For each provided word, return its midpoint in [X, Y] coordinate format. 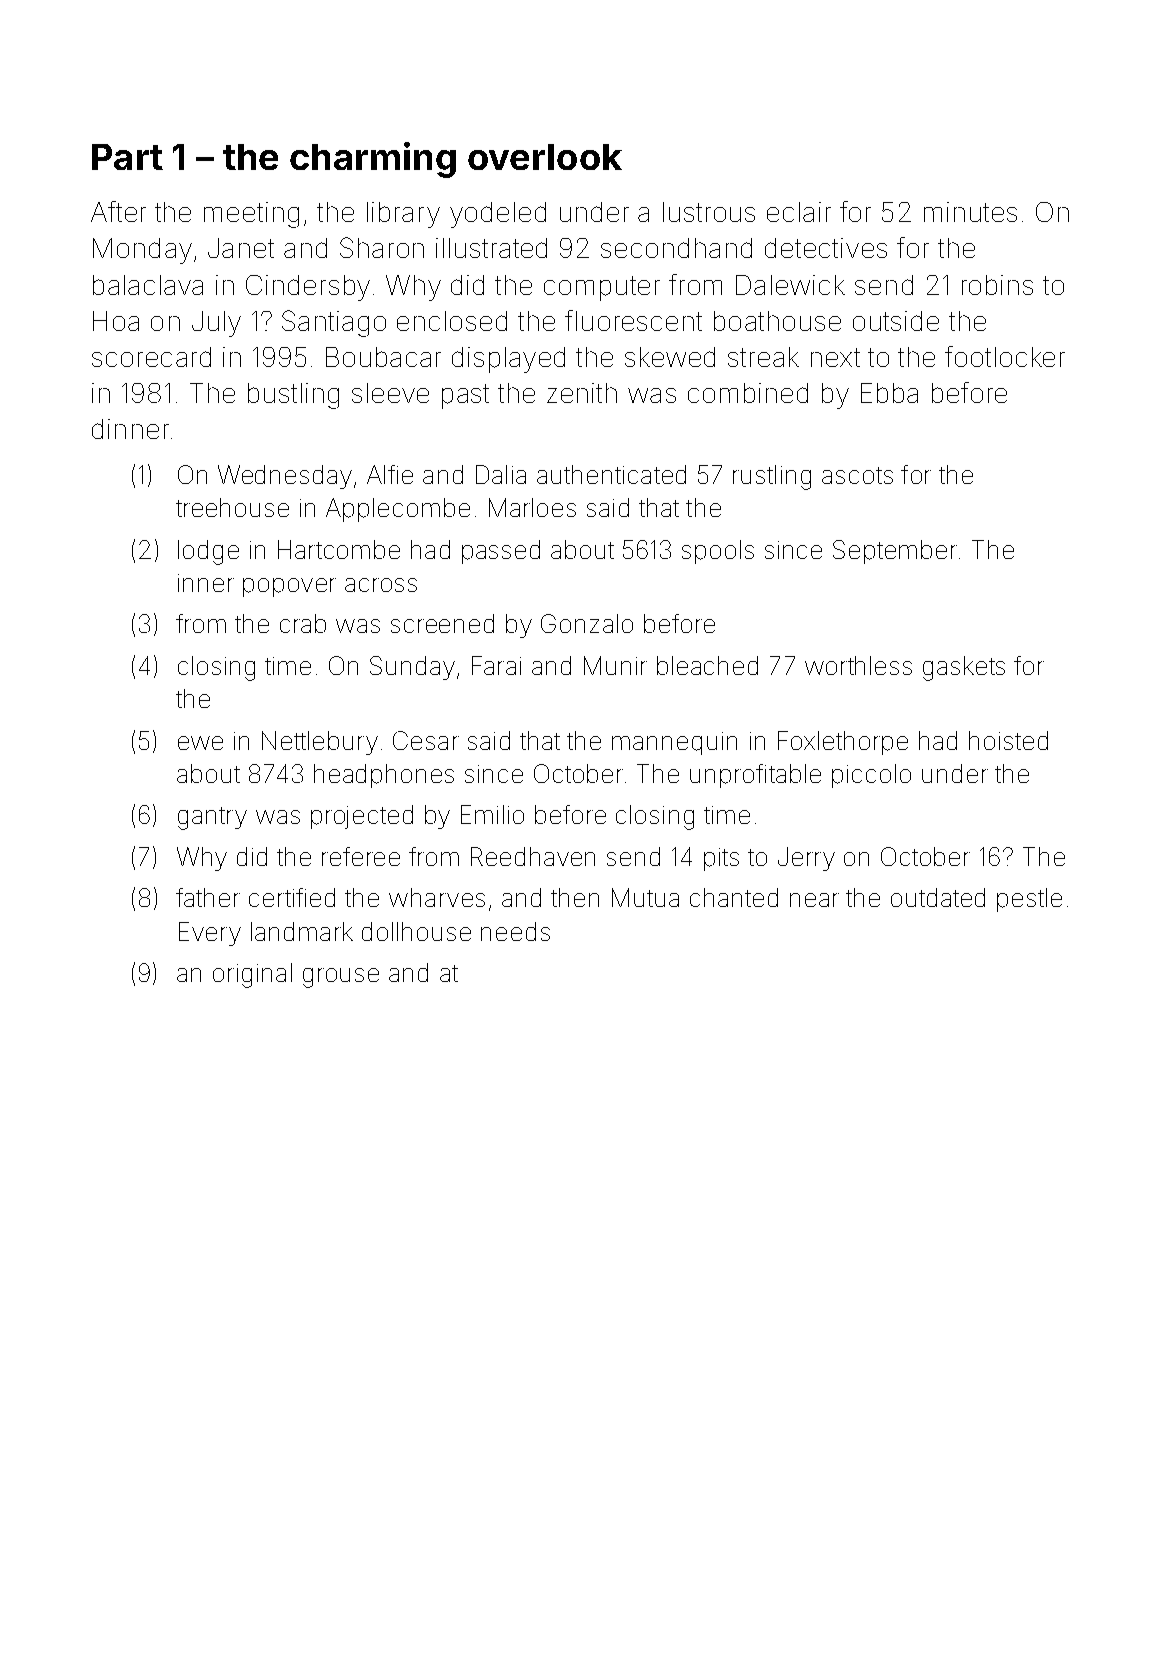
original [252, 975]
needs [515, 931]
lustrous [709, 212]
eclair [799, 212]
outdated [938, 897]
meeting [251, 215]
